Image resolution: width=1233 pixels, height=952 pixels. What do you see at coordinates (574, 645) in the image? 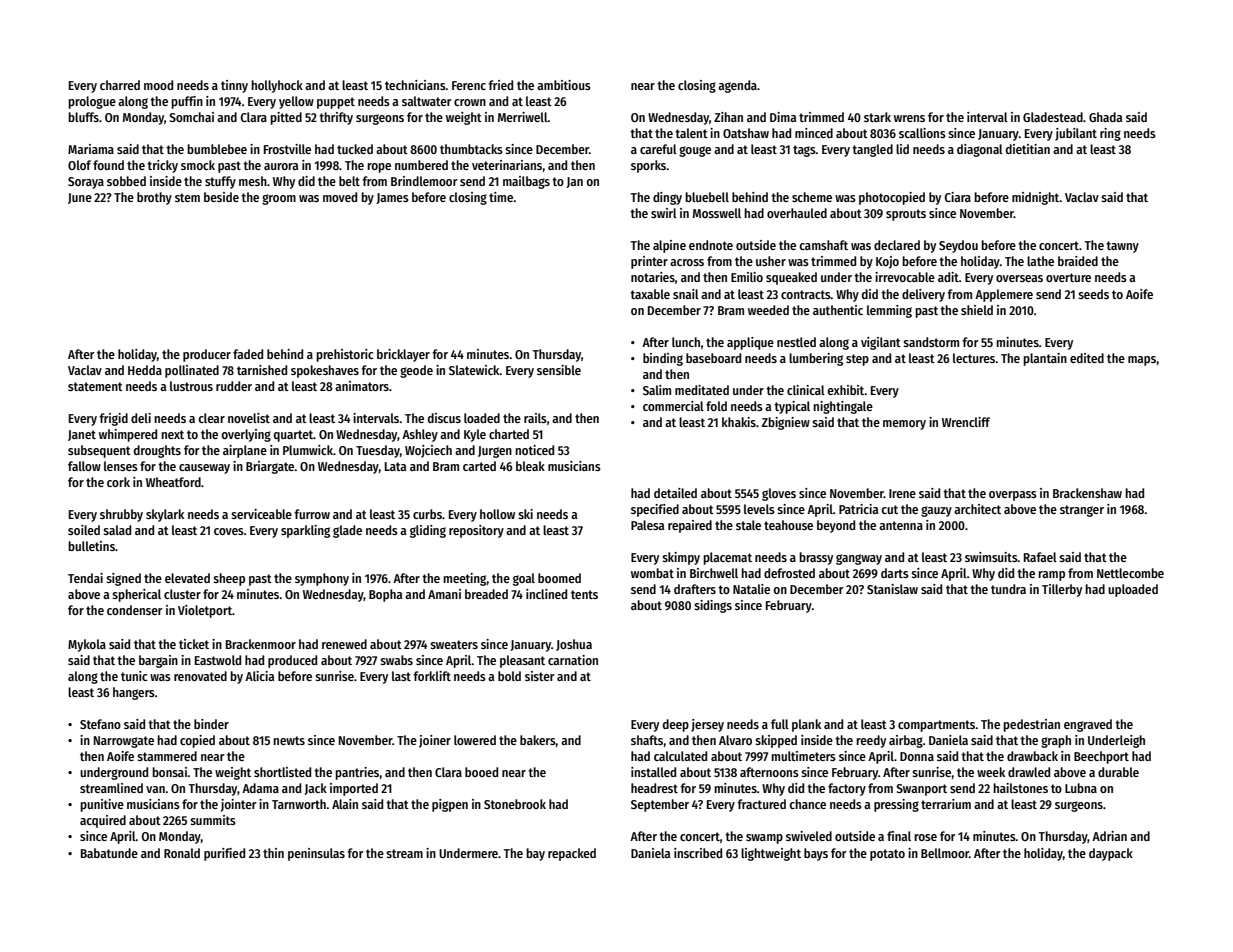
I see `Joshua` at bounding box center [574, 645].
